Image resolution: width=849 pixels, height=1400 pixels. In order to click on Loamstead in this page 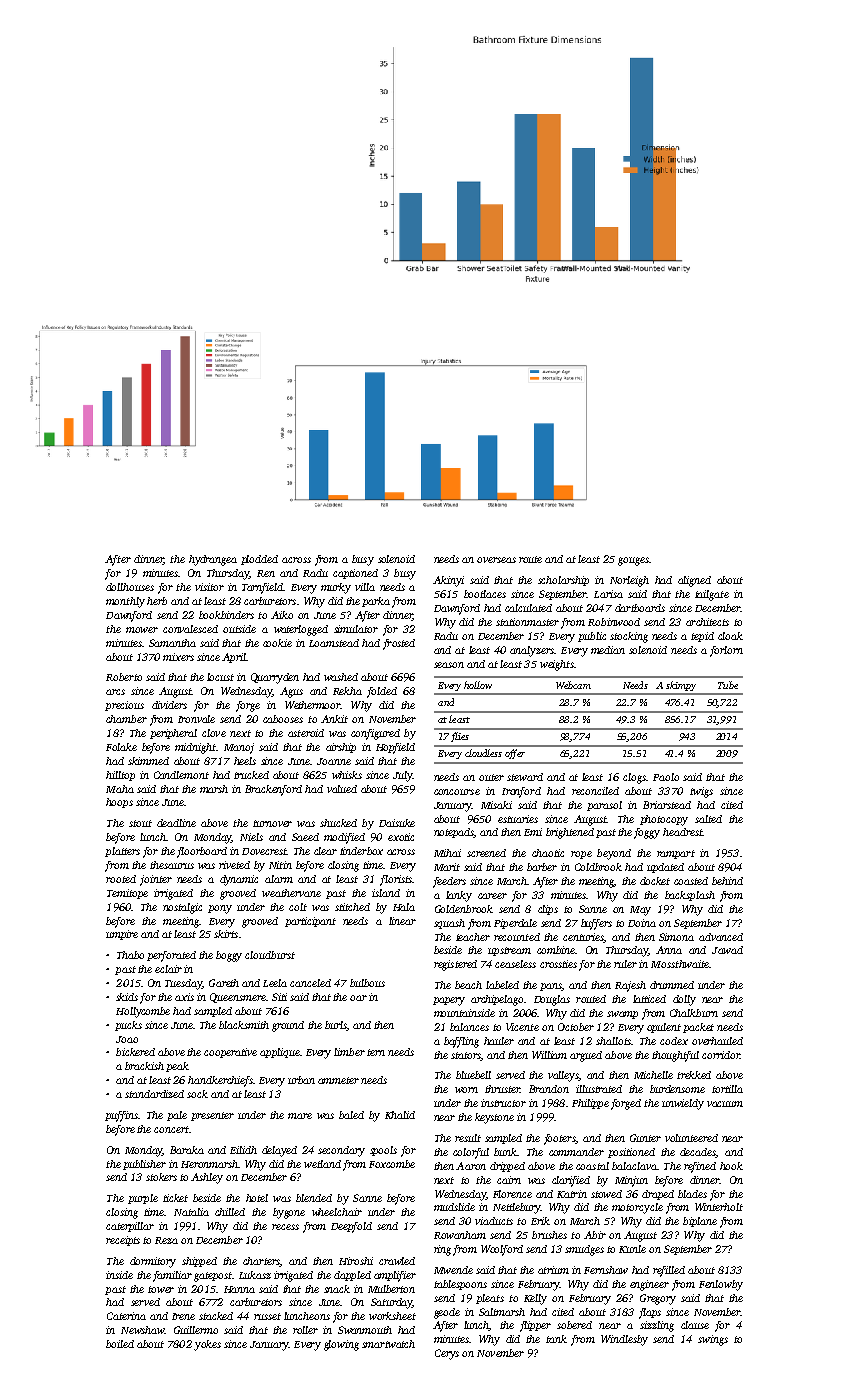, I will do `click(334, 643)`.
